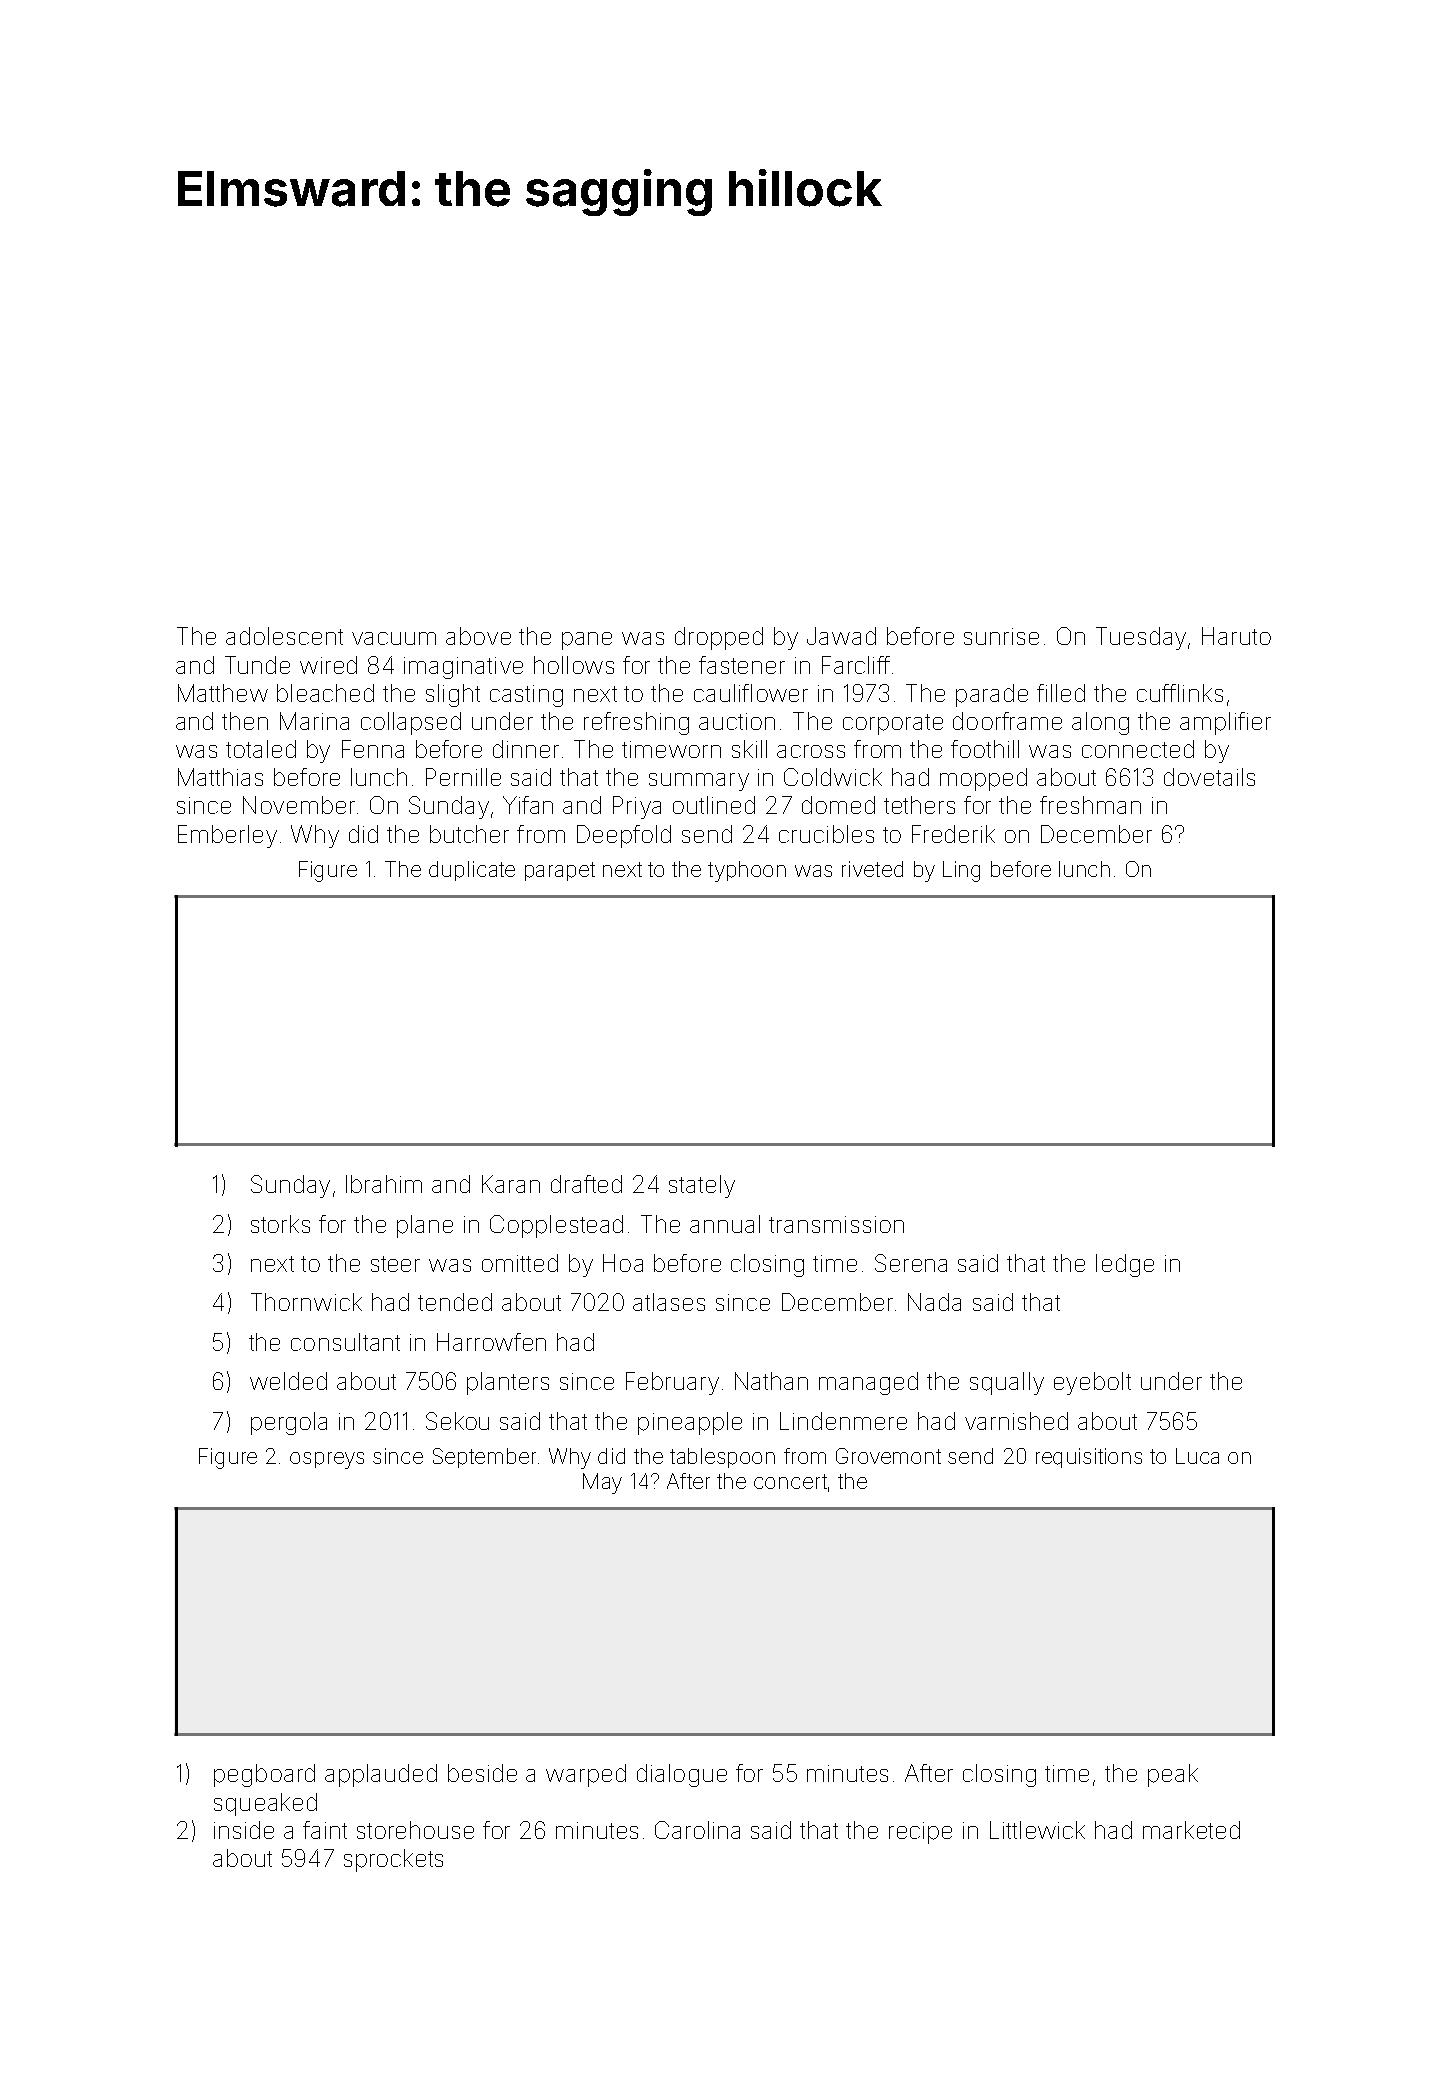 The image size is (1450, 2100). I want to click on Ibrahim, so click(384, 1184).
